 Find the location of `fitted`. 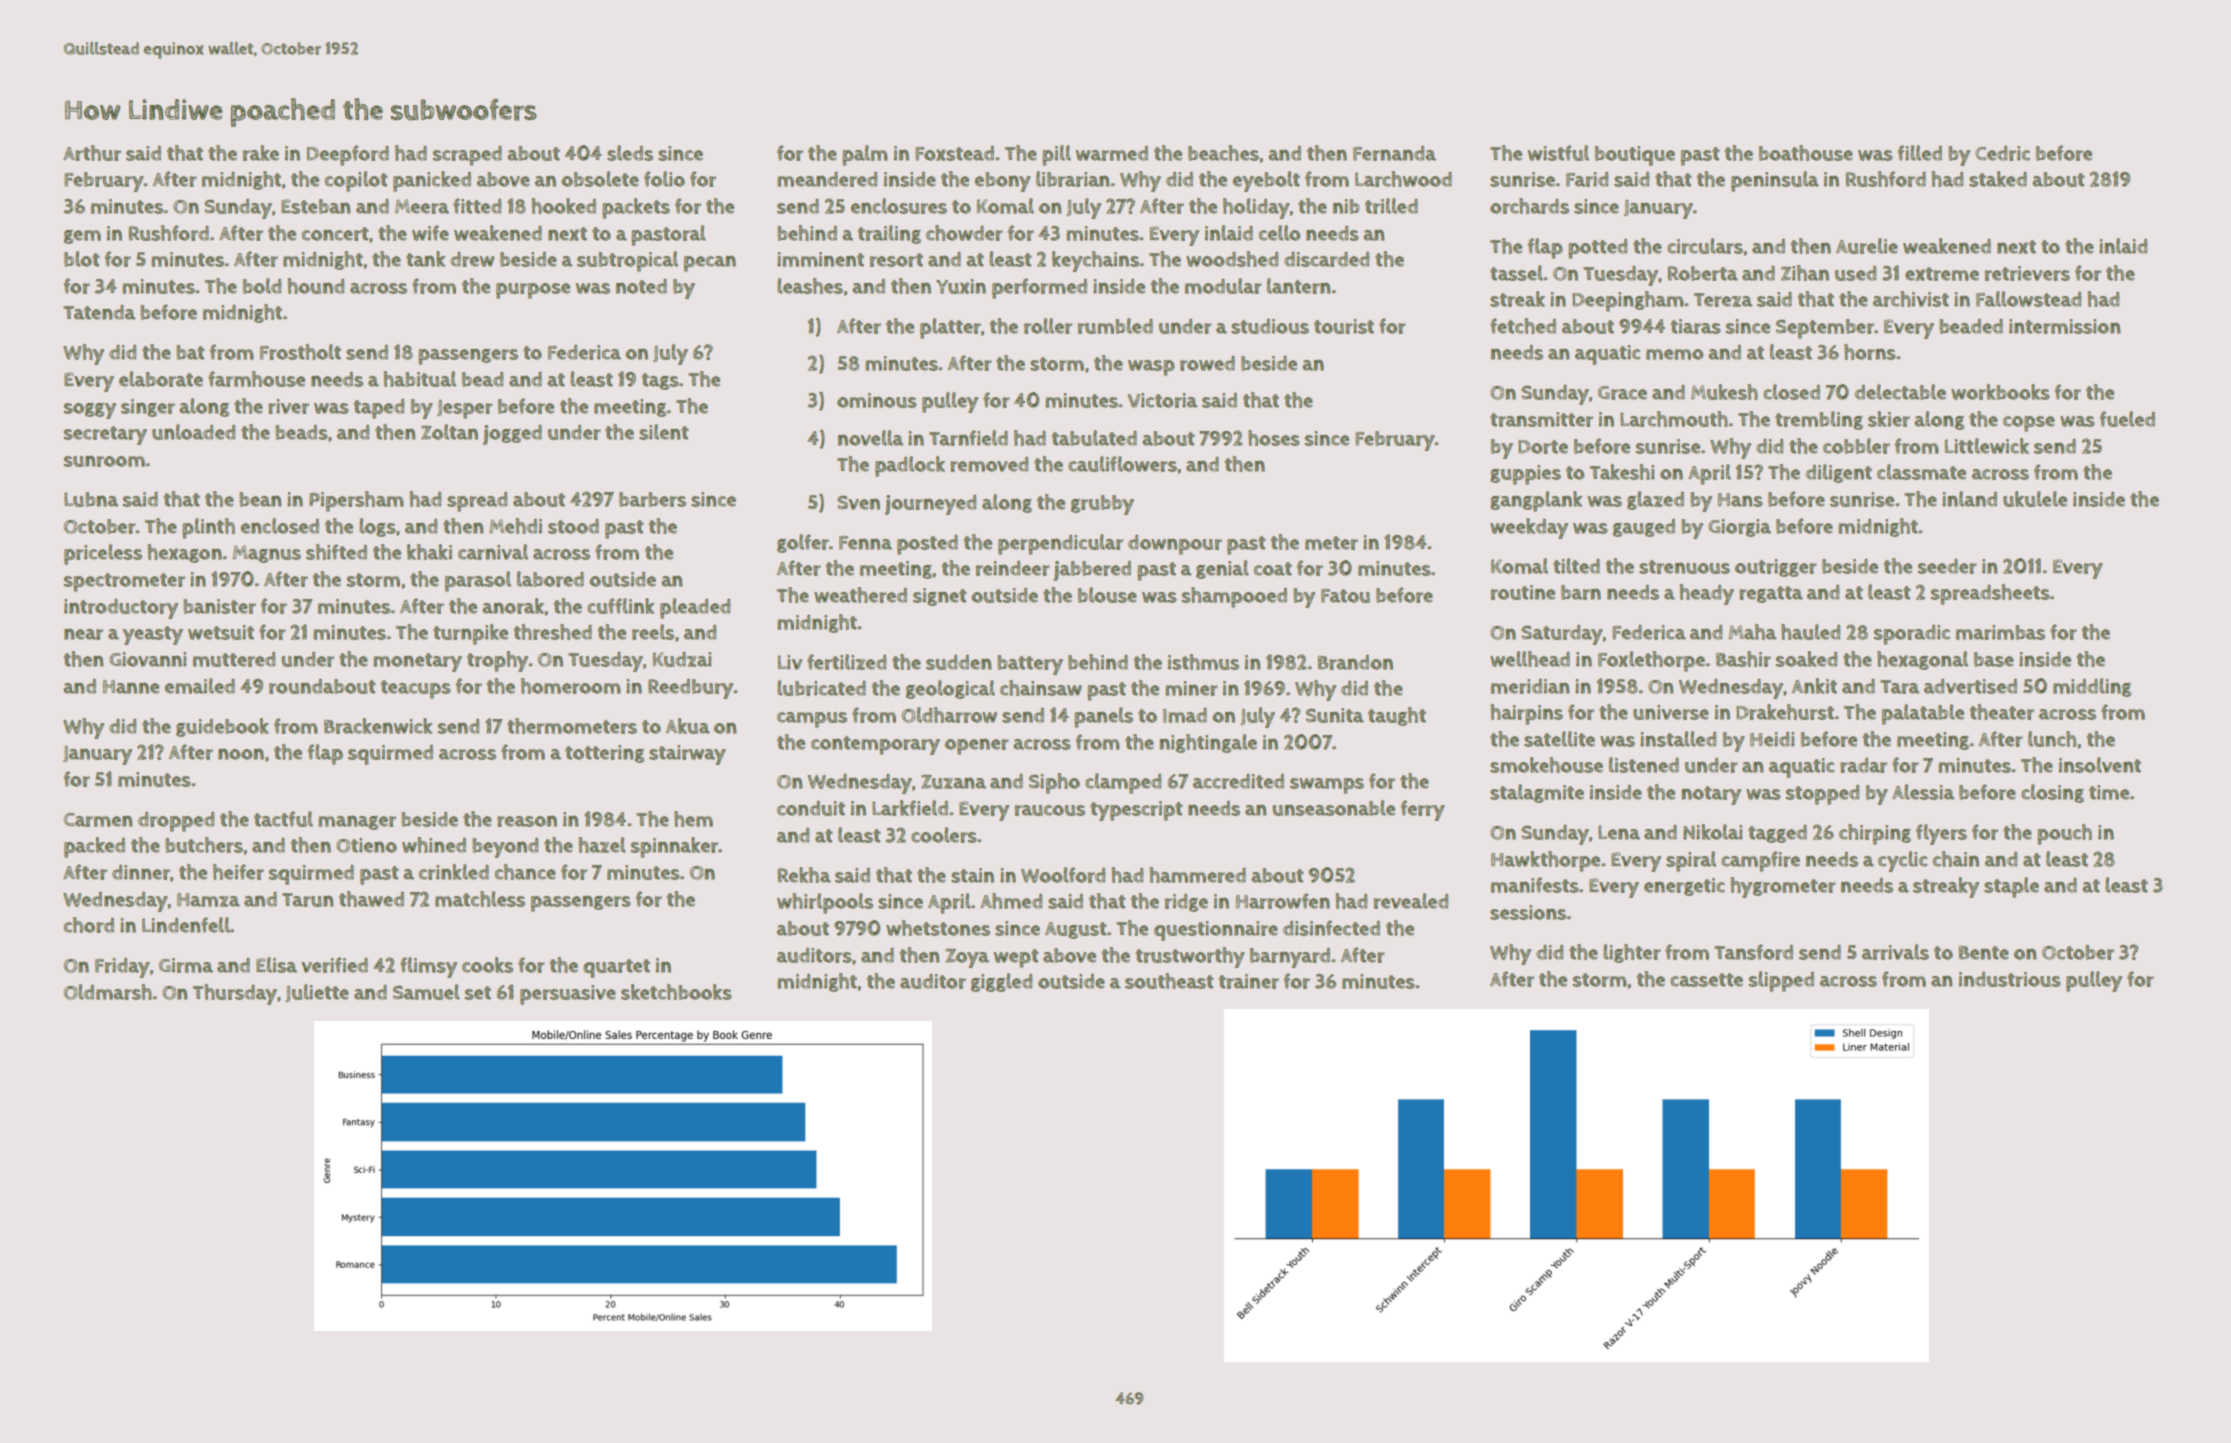

fitted is located at coordinates (477, 206).
